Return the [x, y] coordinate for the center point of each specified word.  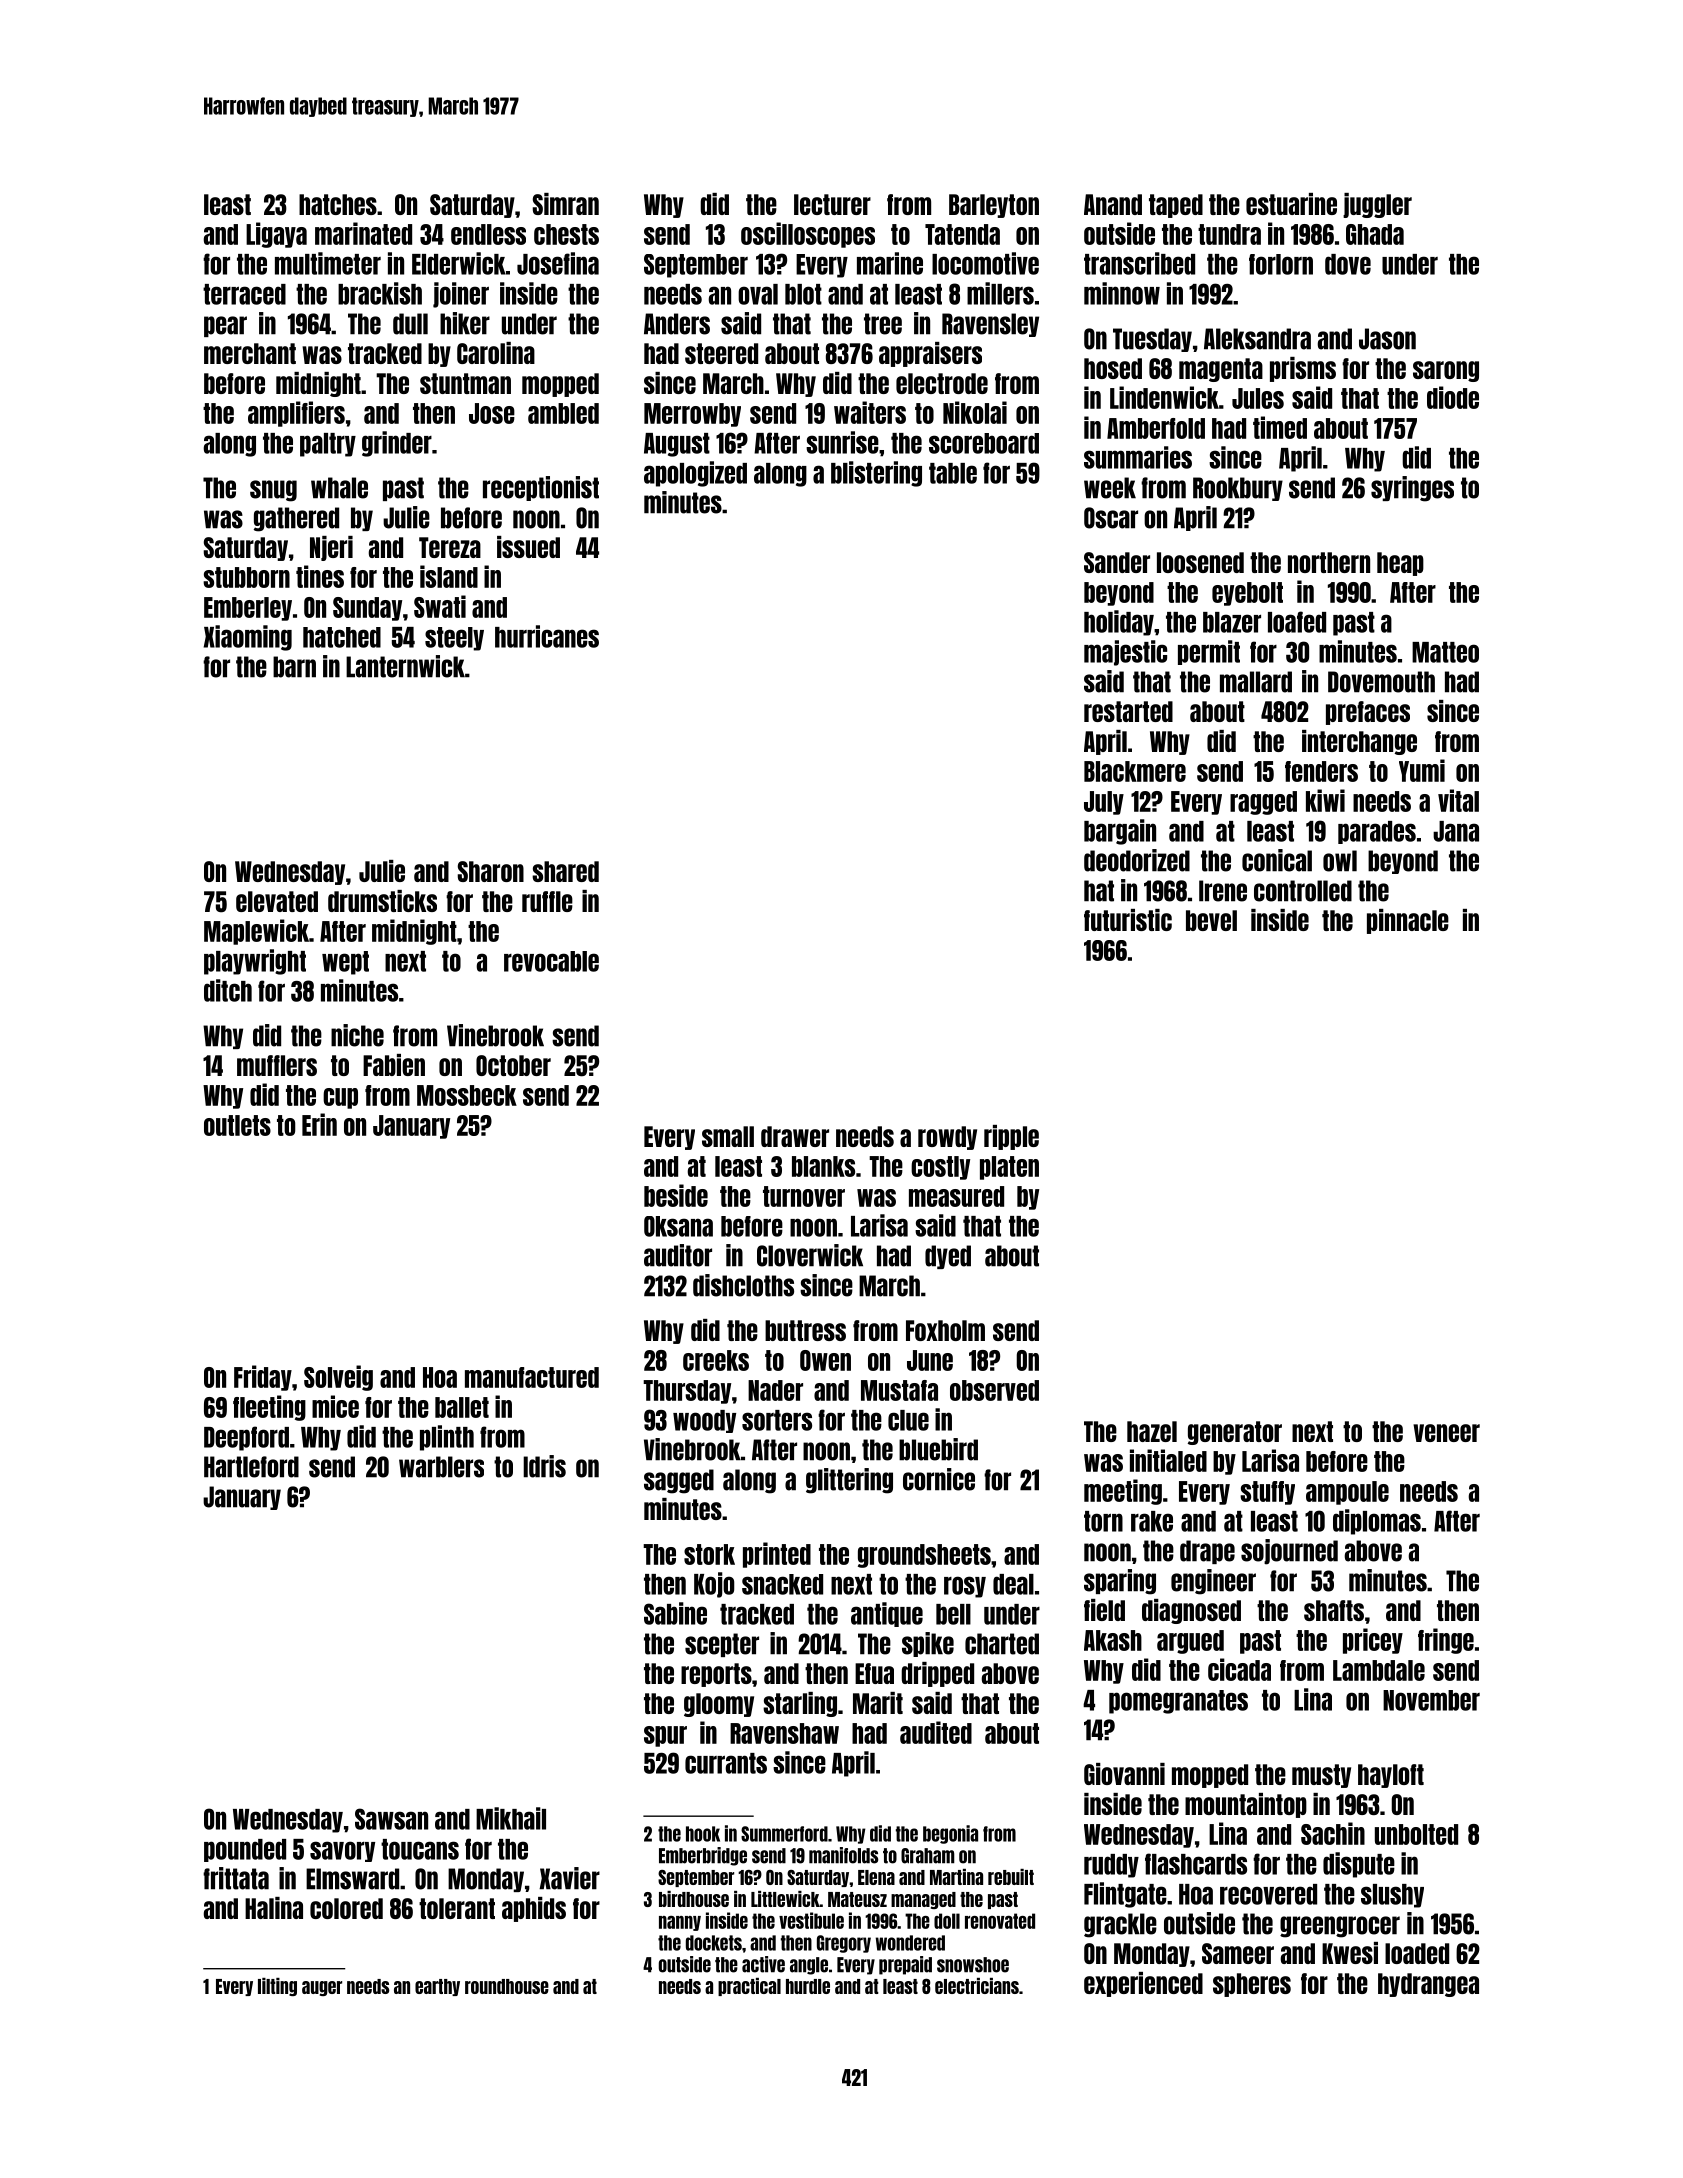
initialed [1168, 1460]
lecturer [832, 204]
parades [1377, 832]
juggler [1377, 205]
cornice [939, 1479]
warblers [441, 1467]
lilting [277, 1987]
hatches [338, 204]
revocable [551, 961]
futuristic [1128, 920]
